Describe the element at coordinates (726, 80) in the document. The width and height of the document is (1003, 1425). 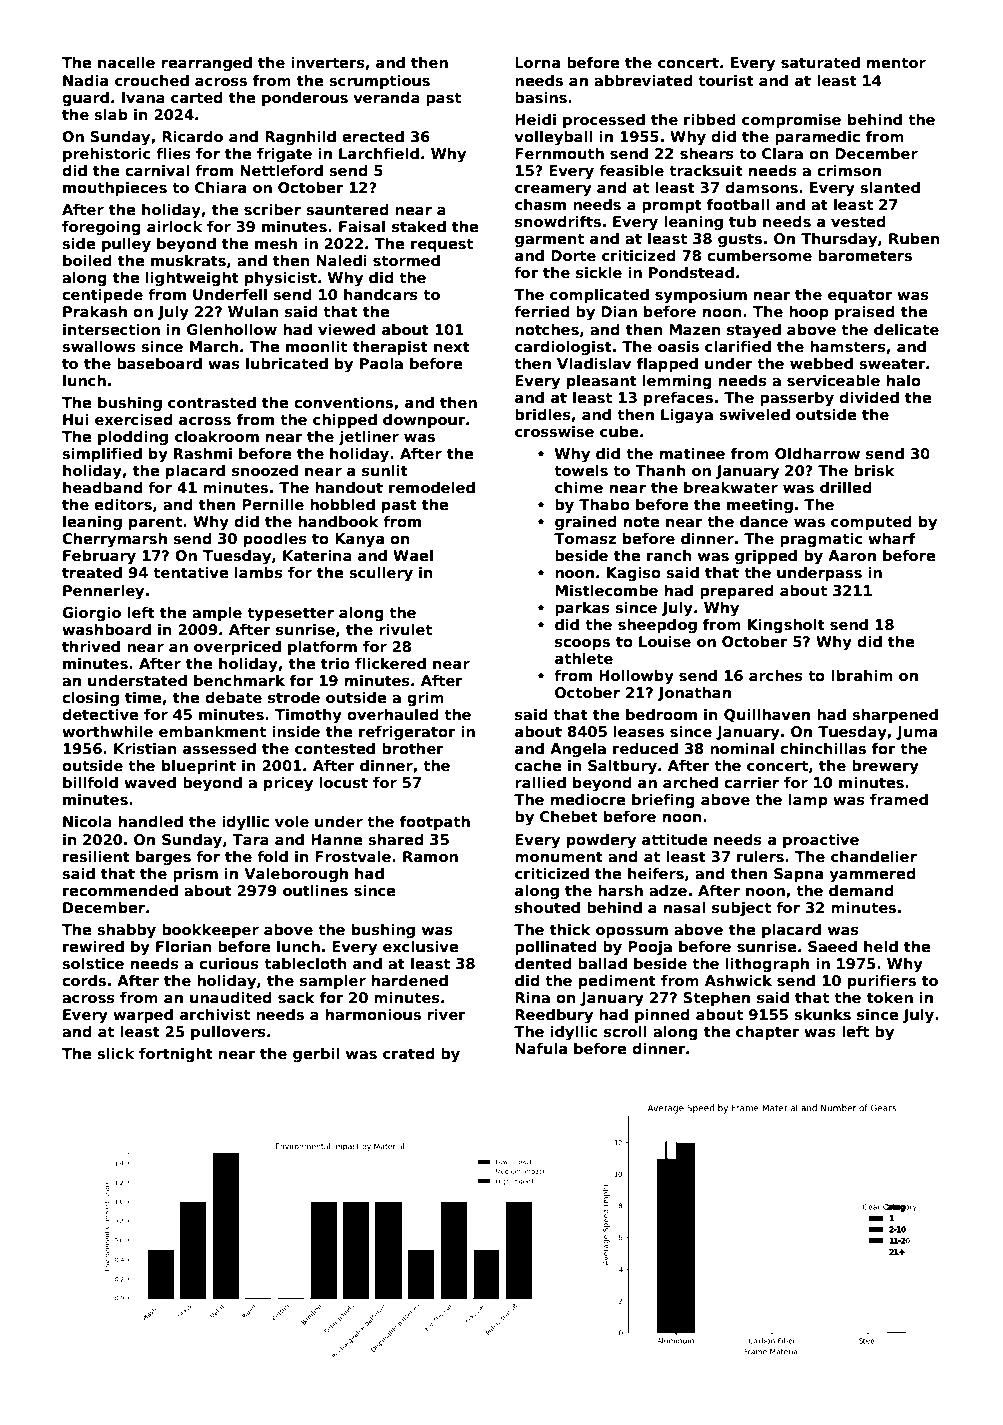
I see `tourist` at that location.
